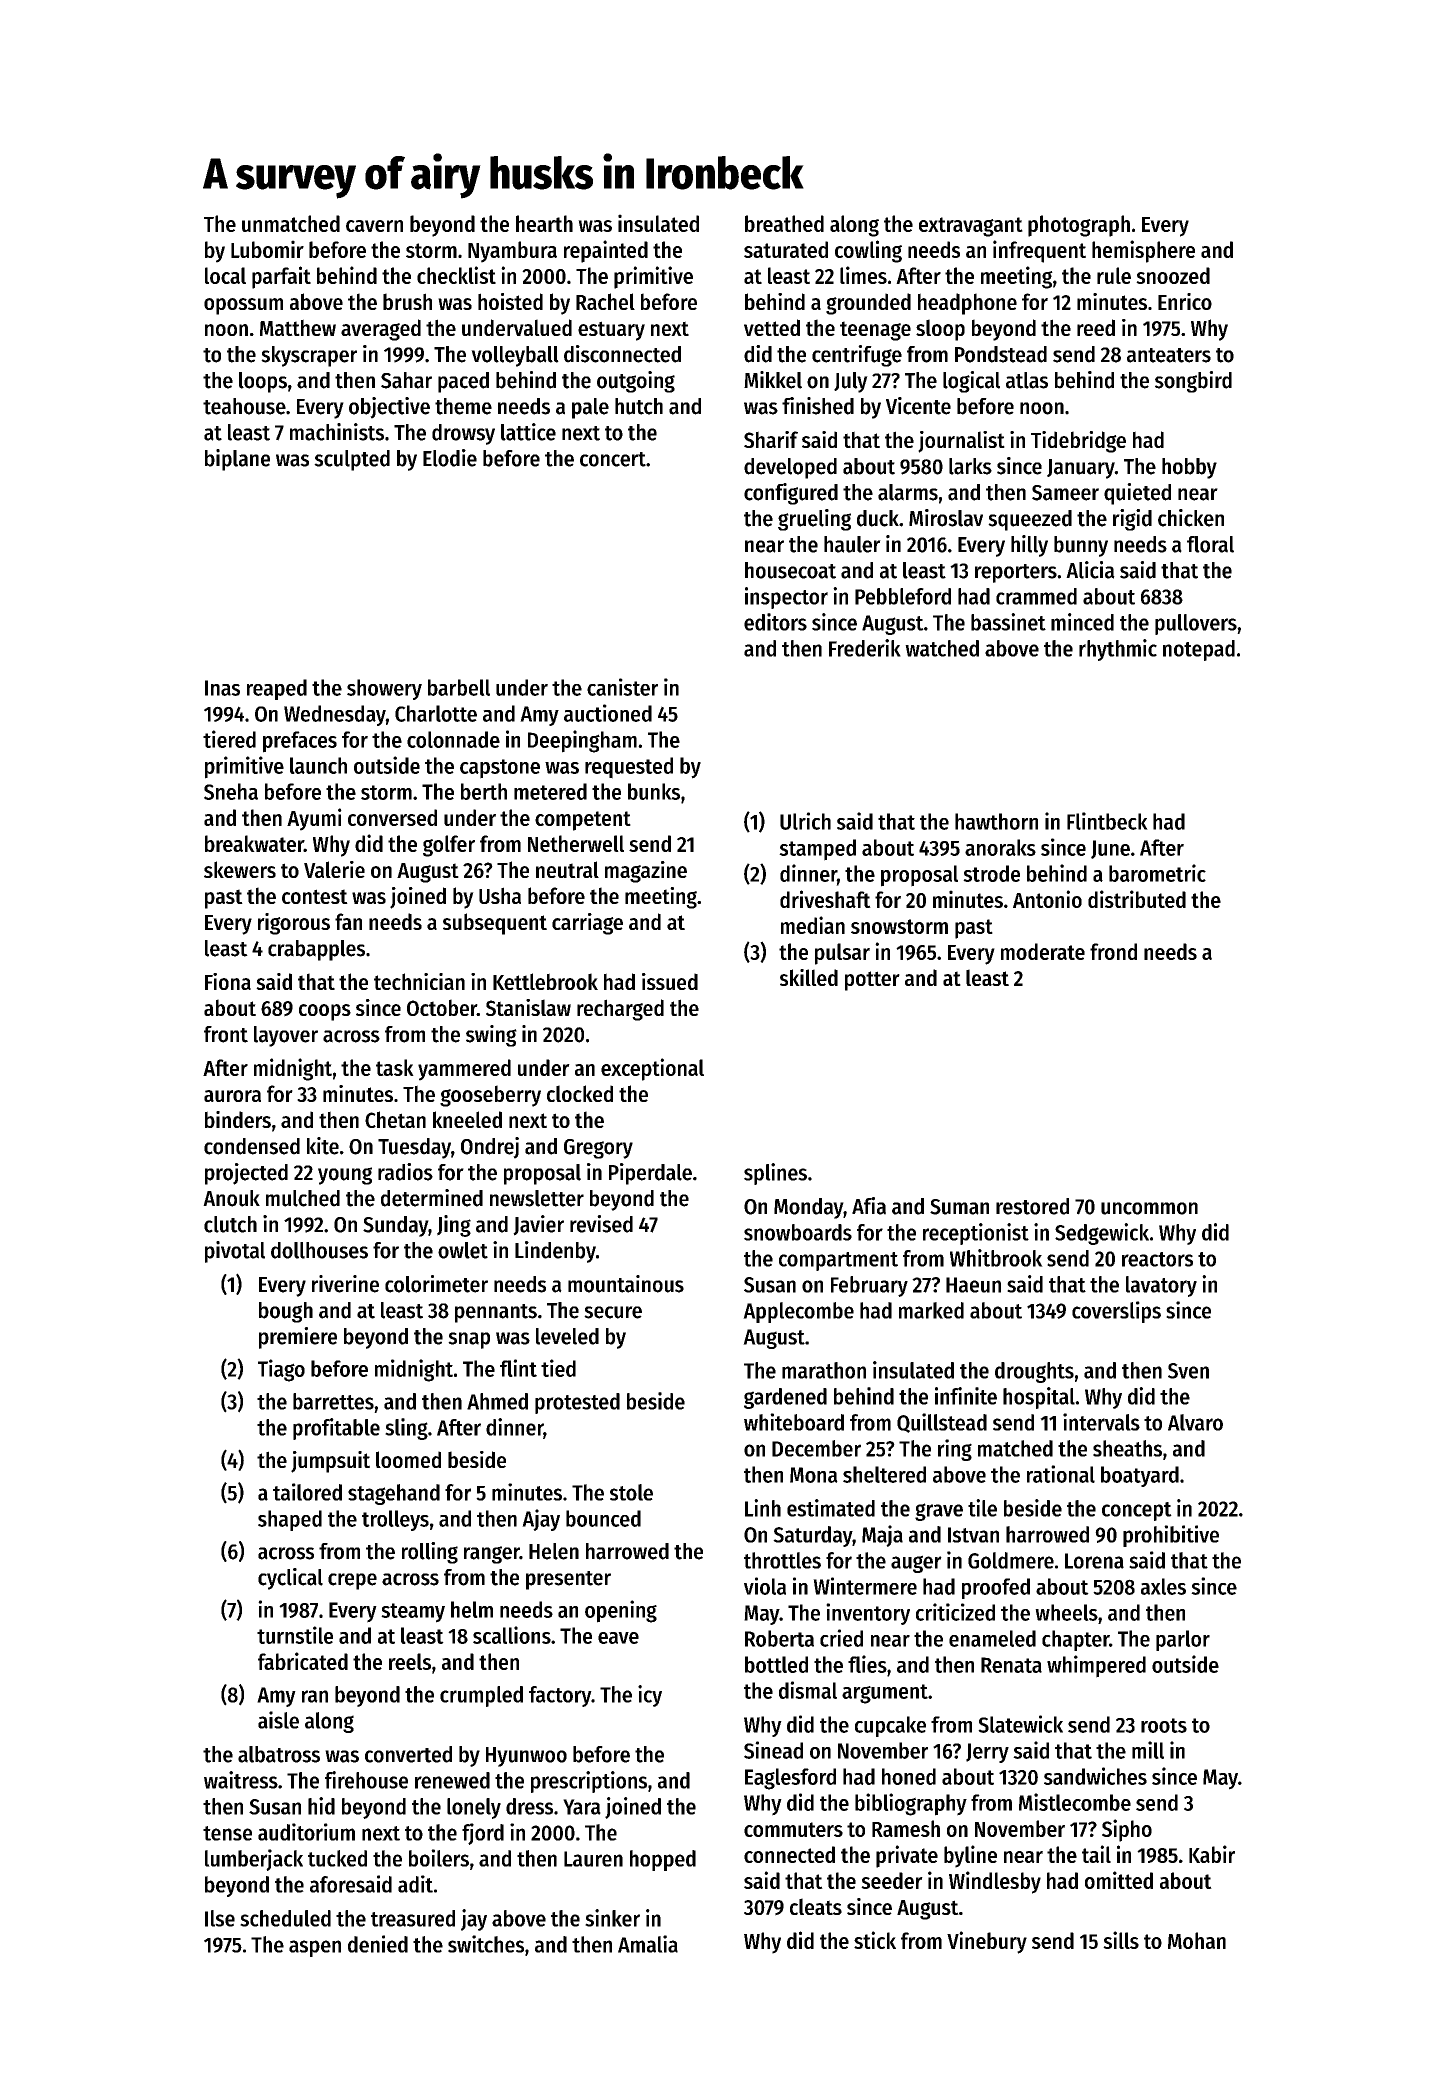 The width and height of the screenshot is (1450, 2100). I want to click on uncommon, so click(1149, 1208).
